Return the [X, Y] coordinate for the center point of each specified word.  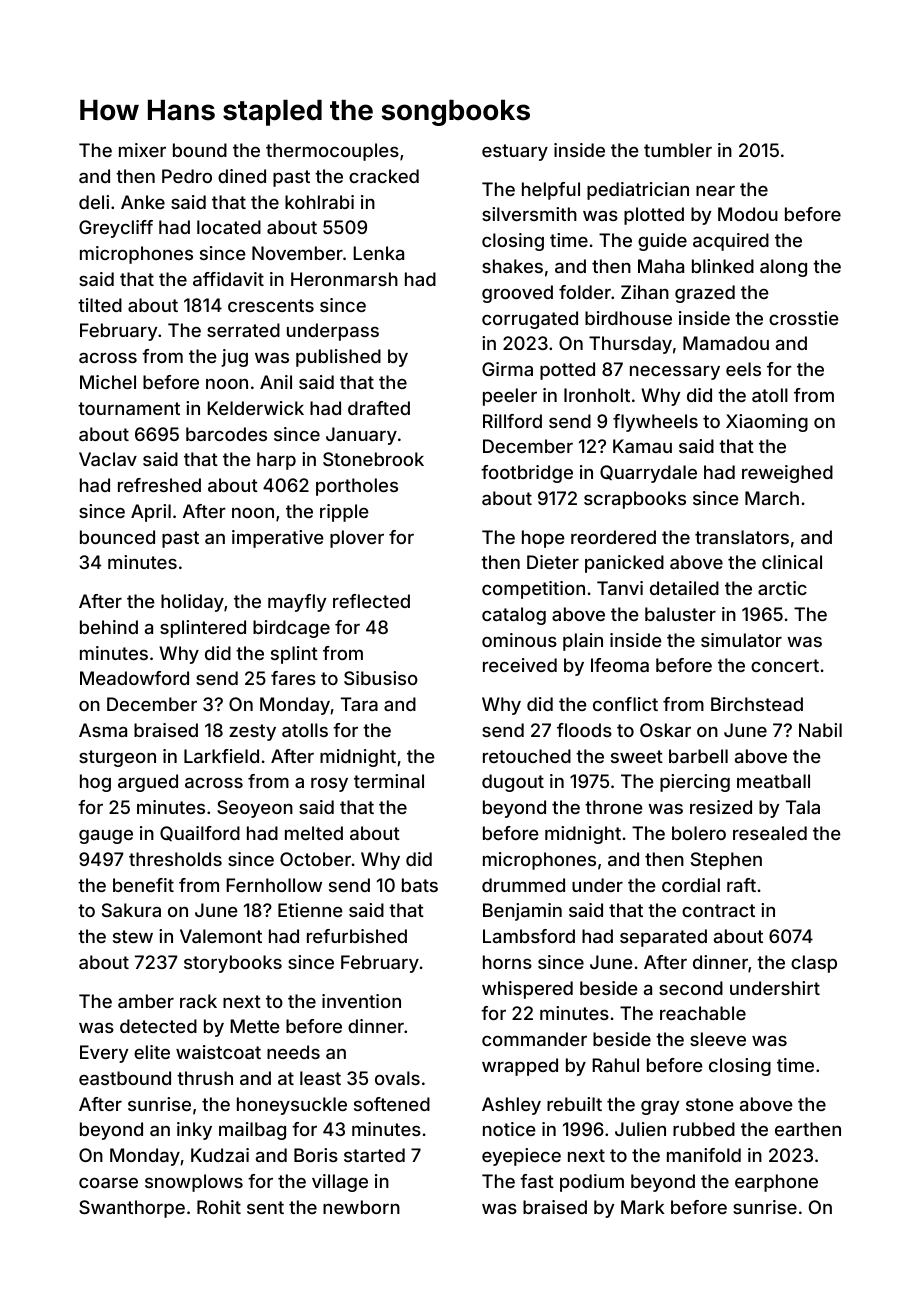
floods [584, 730]
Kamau [642, 446]
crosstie [804, 318]
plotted [654, 216]
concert [785, 665]
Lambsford [529, 936]
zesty [252, 732]
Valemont [221, 936]
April [151, 513]
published [338, 358]
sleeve [718, 1039]
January [361, 436]
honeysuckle [292, 1106]
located [229, 227]
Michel [108, 382]
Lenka [378, 253]
